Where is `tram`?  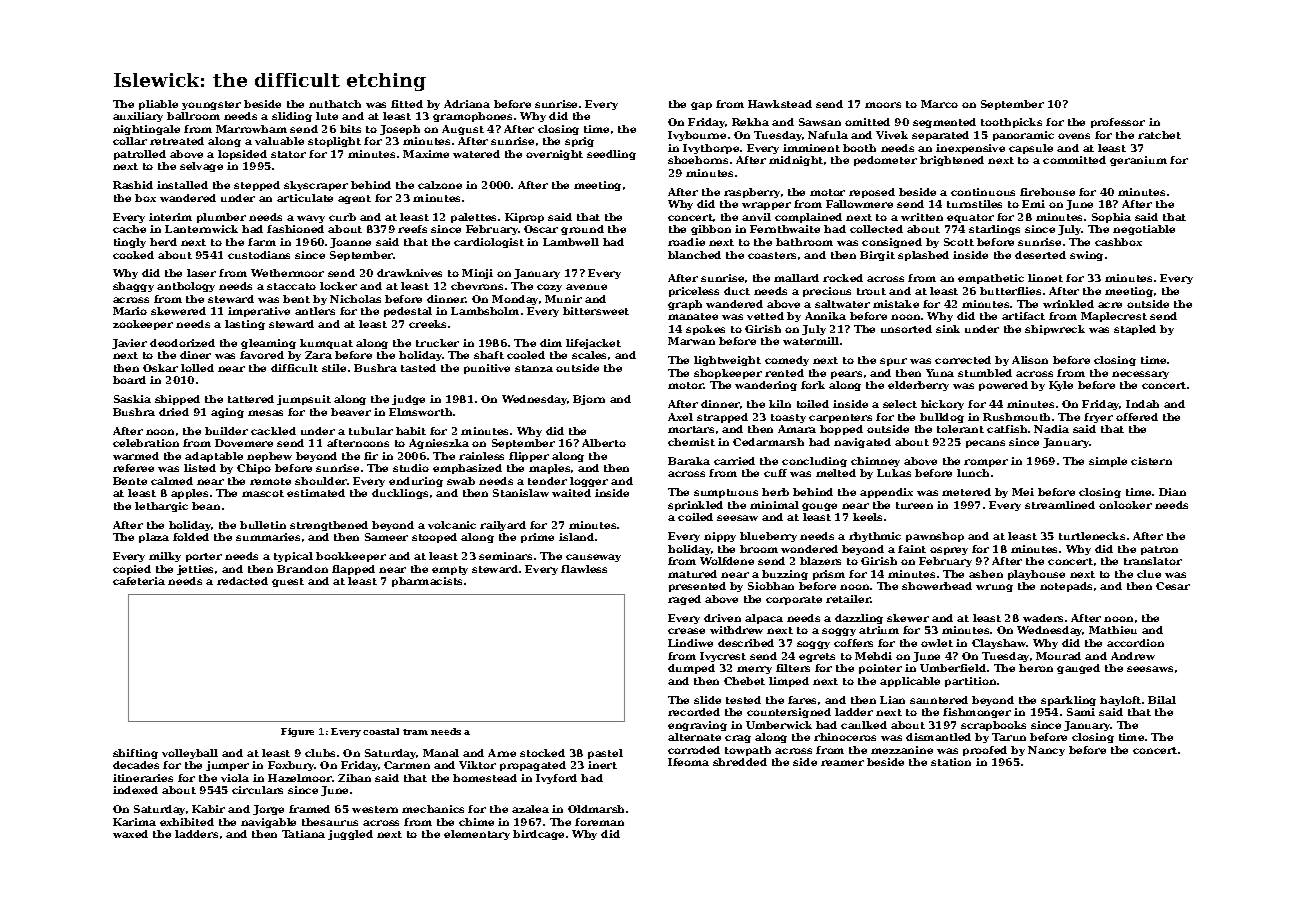
tram is located at coordinates (415, 732).
